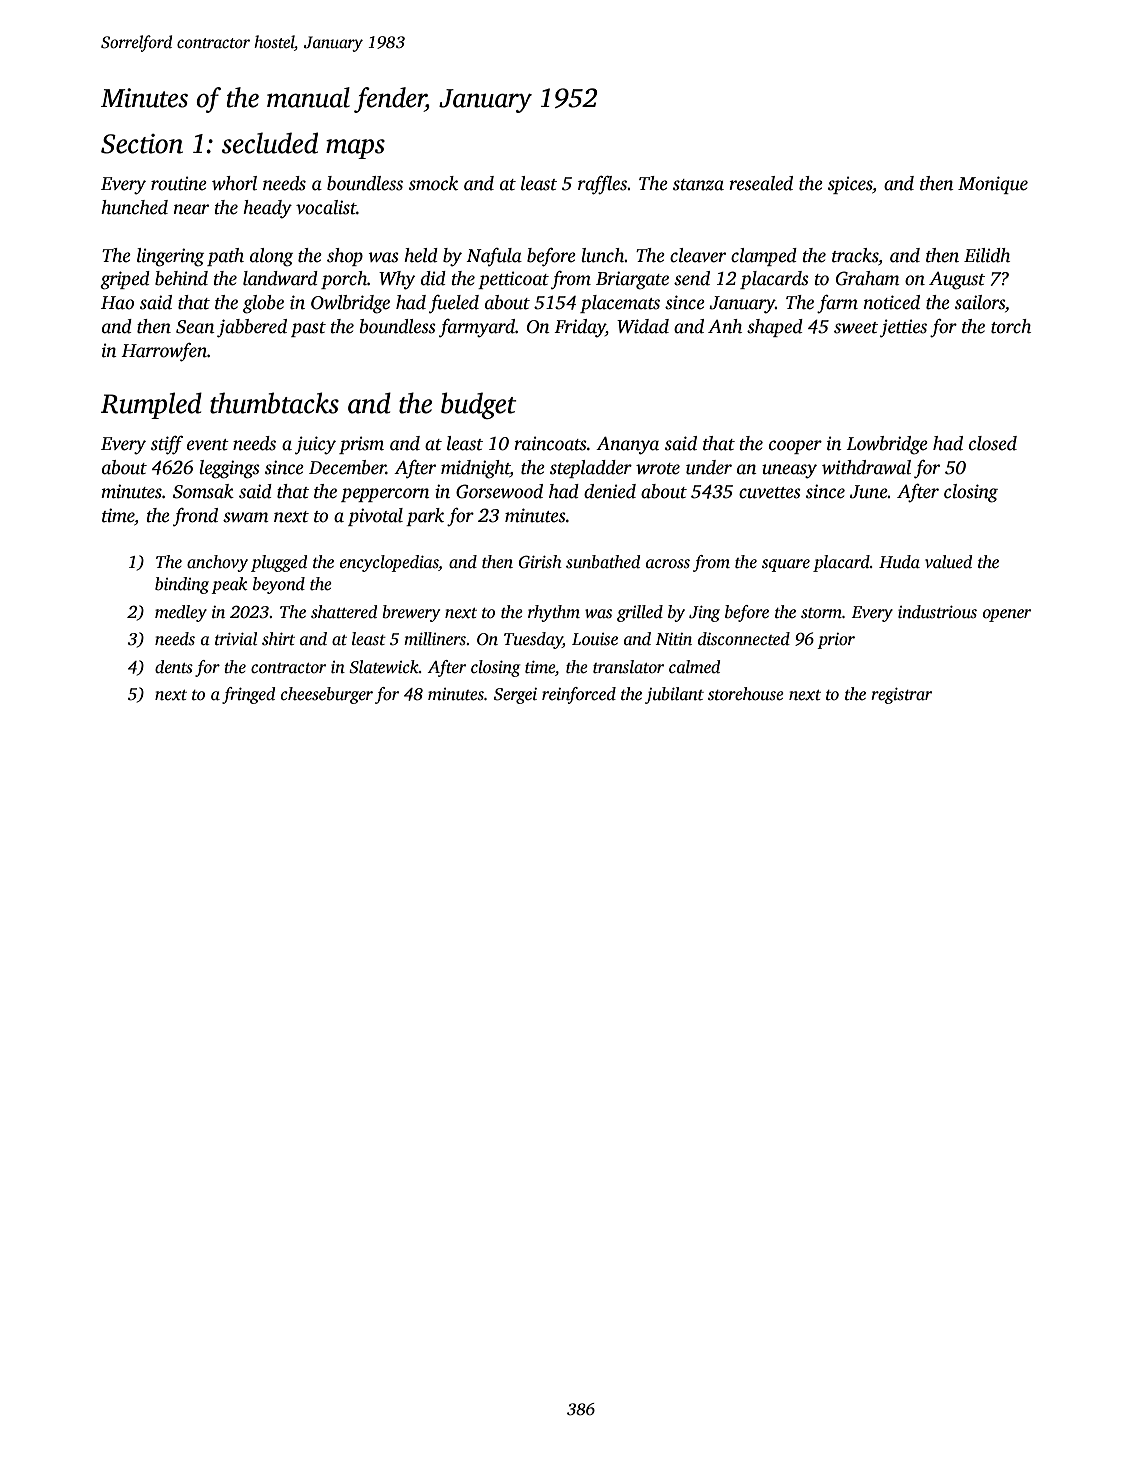 This page has width=1134, height=1468. Describe the element at coordinates (151, 405) in the page. I see `Rumpled` at that location.
